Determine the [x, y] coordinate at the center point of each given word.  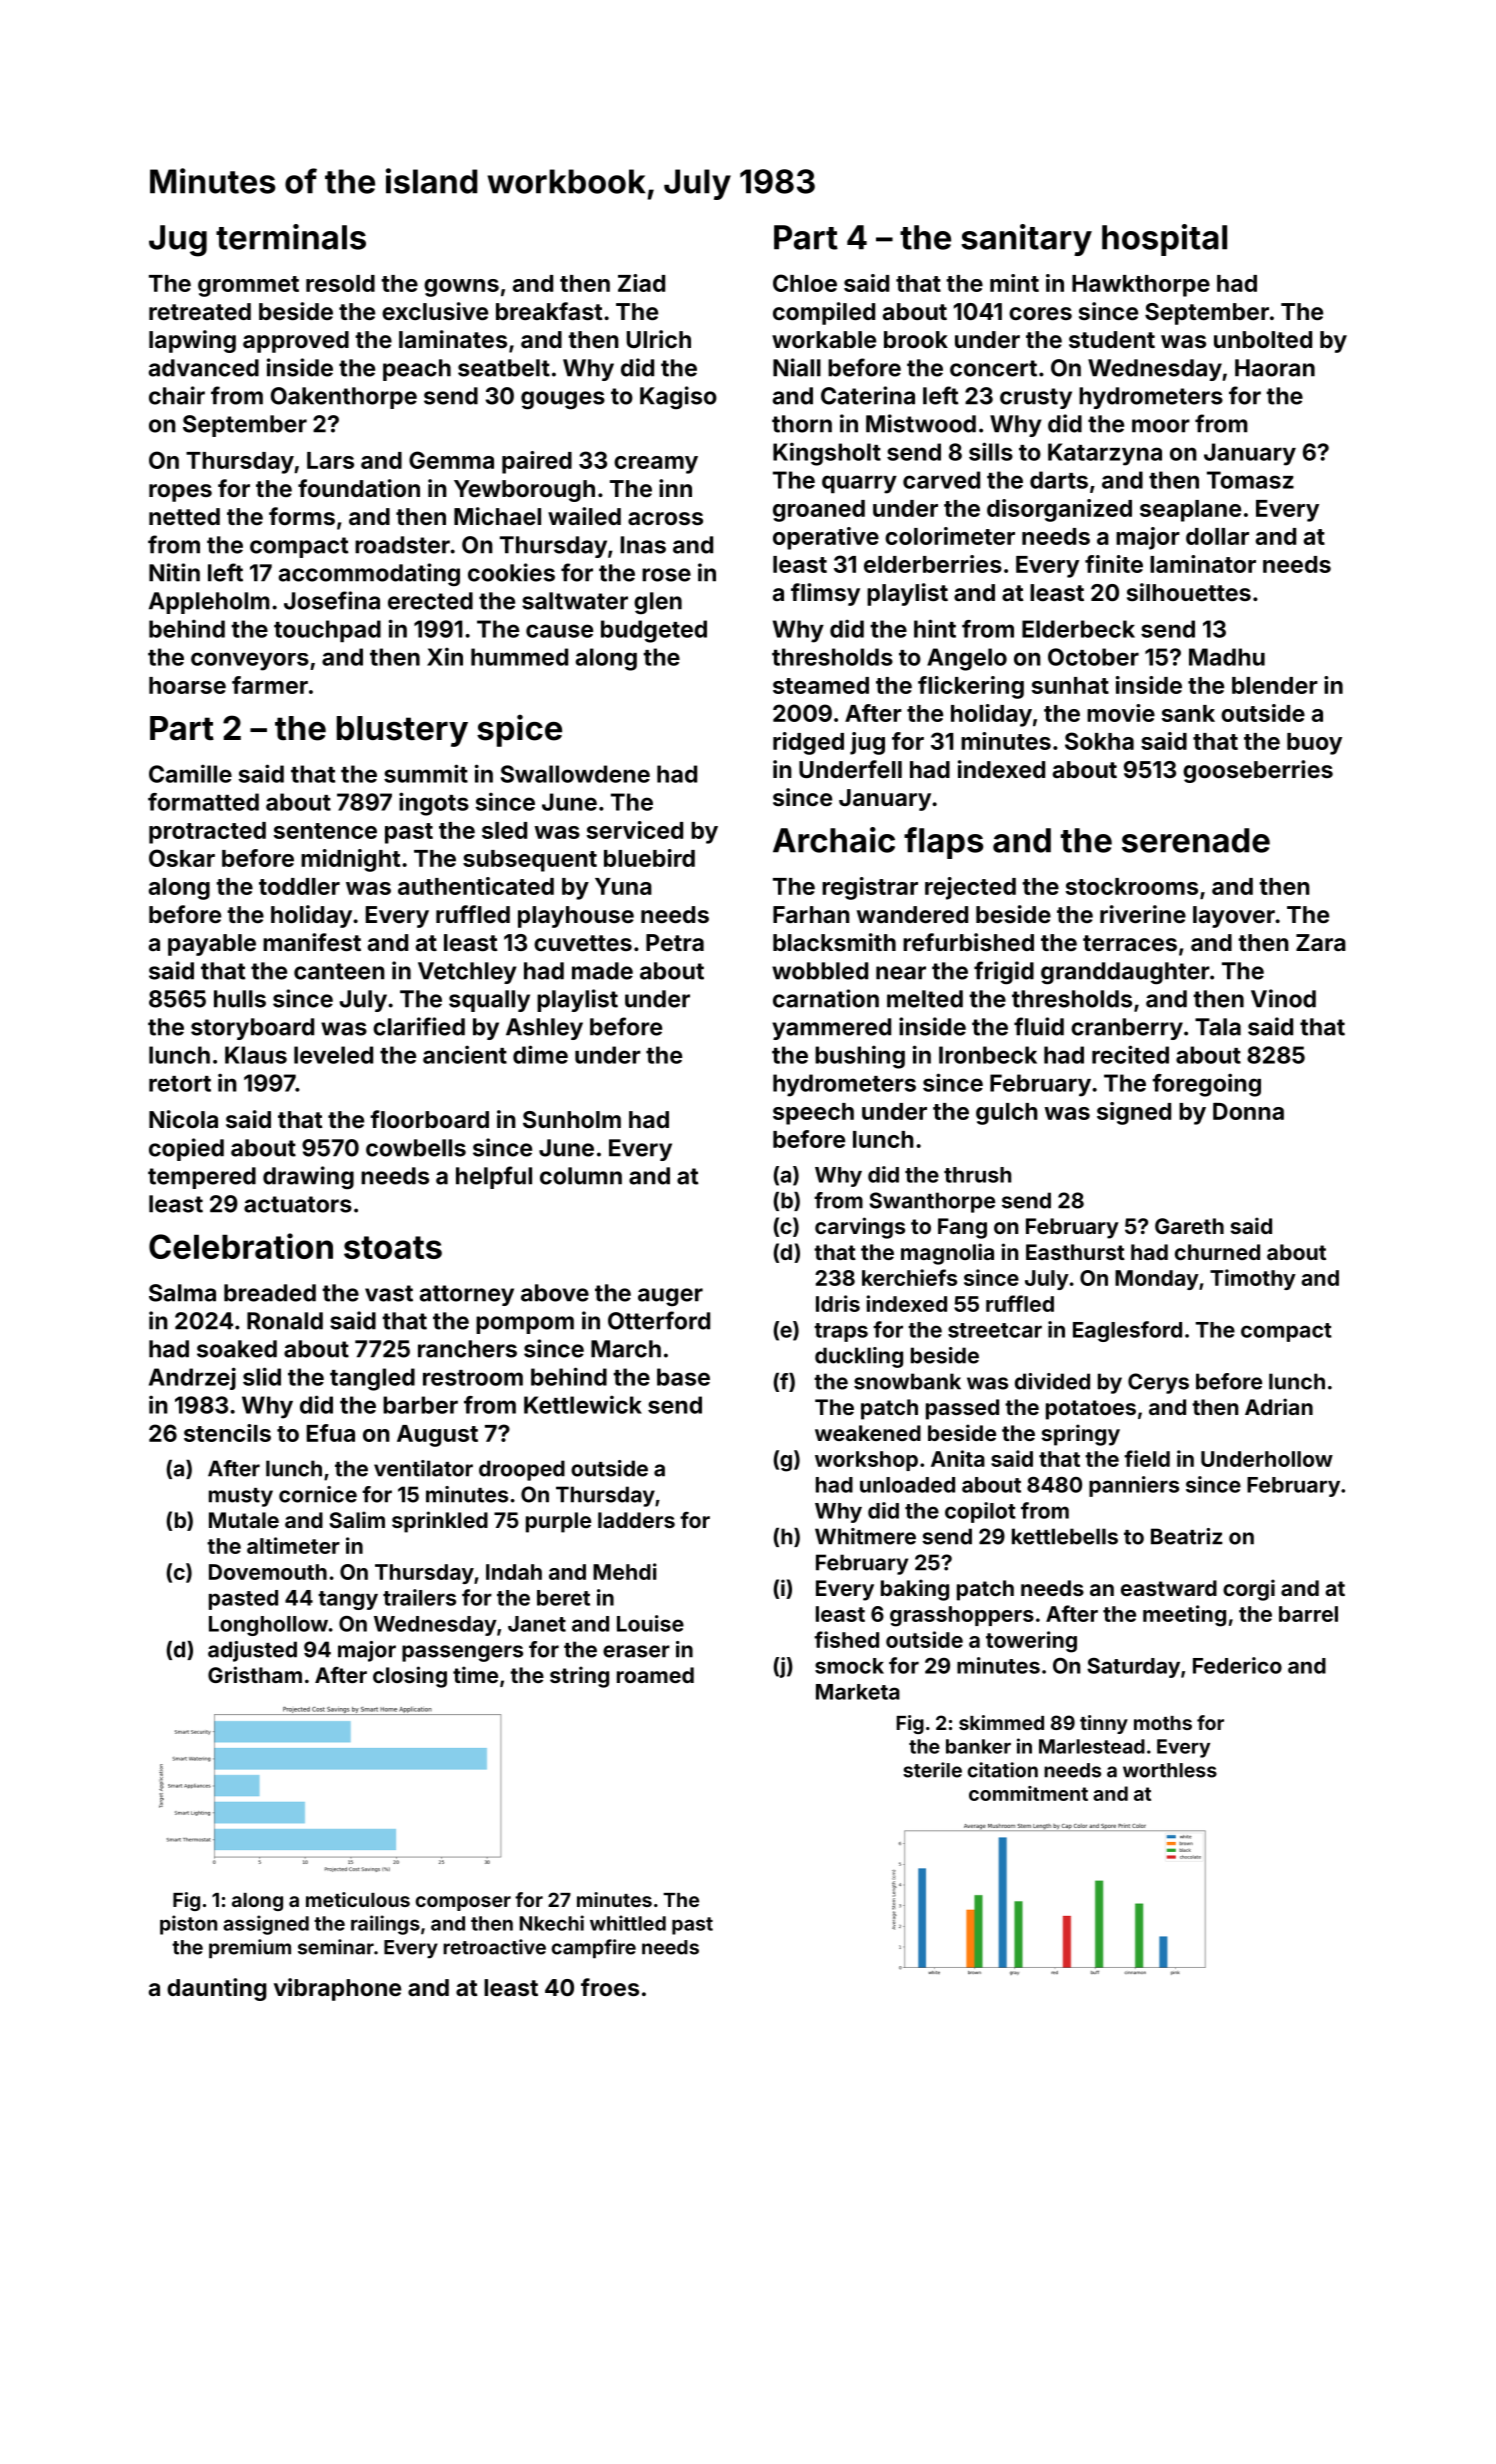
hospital [1164, 240]
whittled [628, 1923]
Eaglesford [1127, 1331]
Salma [182, 1293]
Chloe [805, 283]
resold [340, 283]
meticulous [358, 1899]
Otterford [659, 1320]
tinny [1104, 1724]
